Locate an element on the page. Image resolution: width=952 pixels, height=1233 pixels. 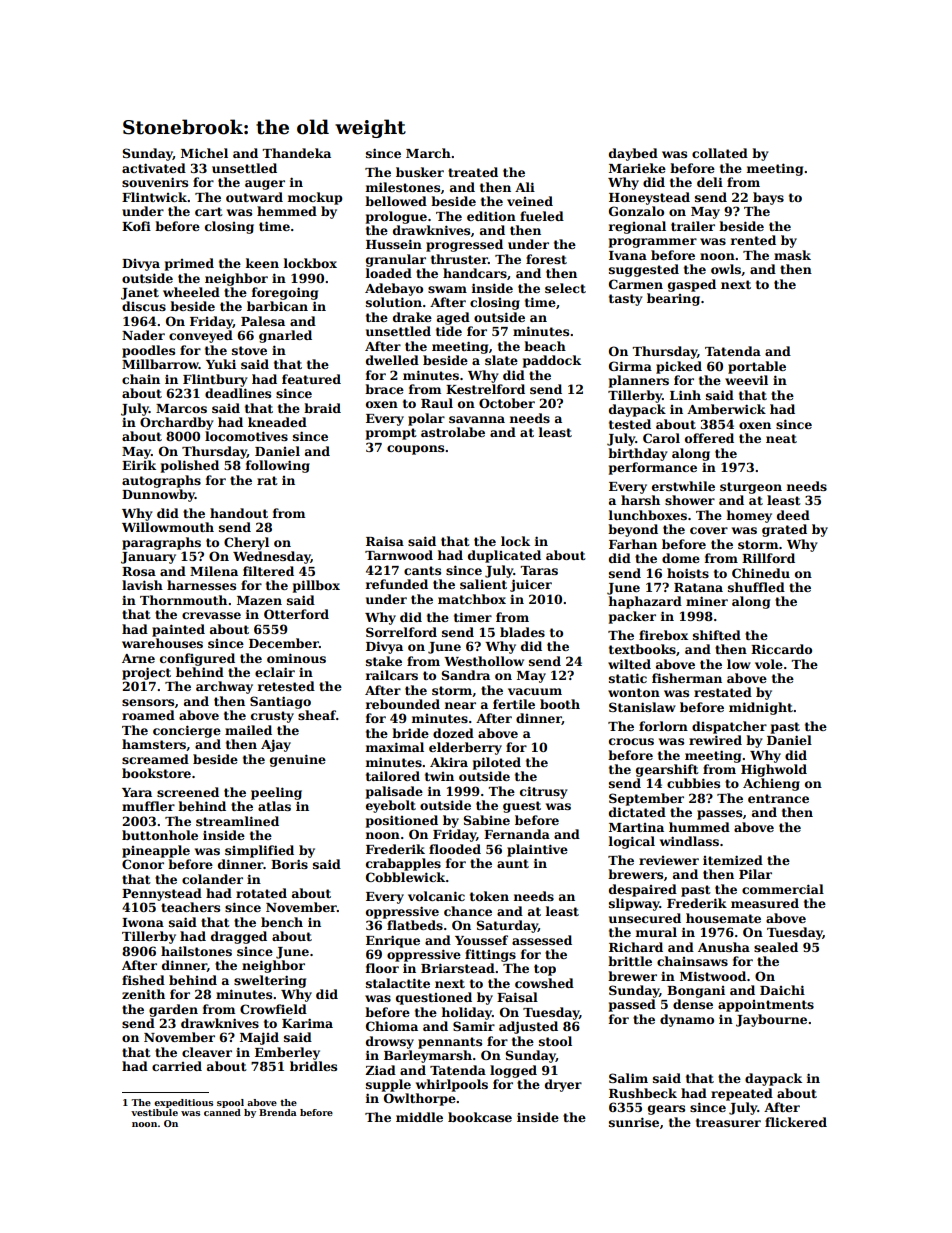
Mistwood is located at coordinates (713, 976).
